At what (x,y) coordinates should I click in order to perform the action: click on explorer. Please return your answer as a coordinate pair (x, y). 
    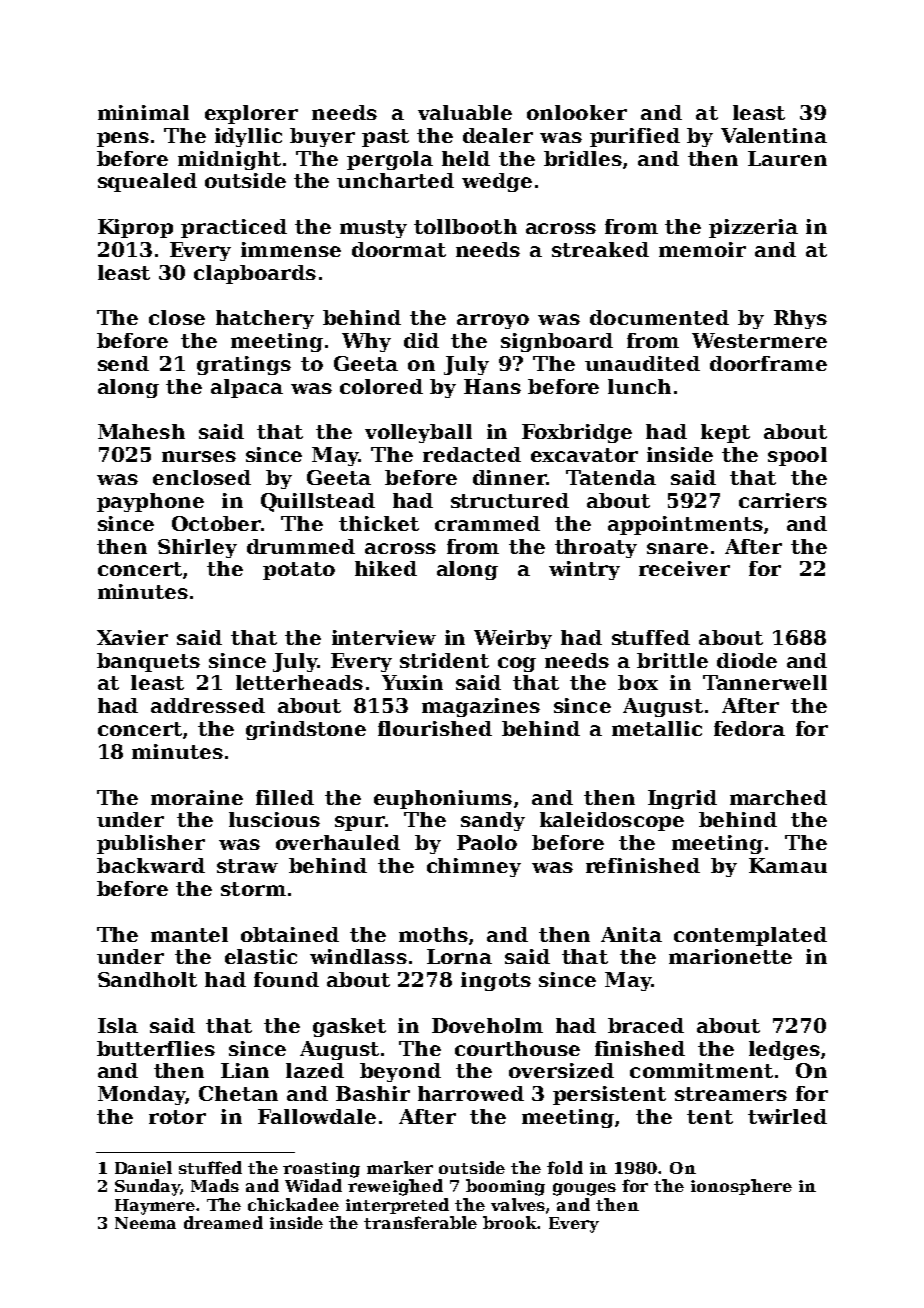
    Looking at the image, I should click on (251, 114).
